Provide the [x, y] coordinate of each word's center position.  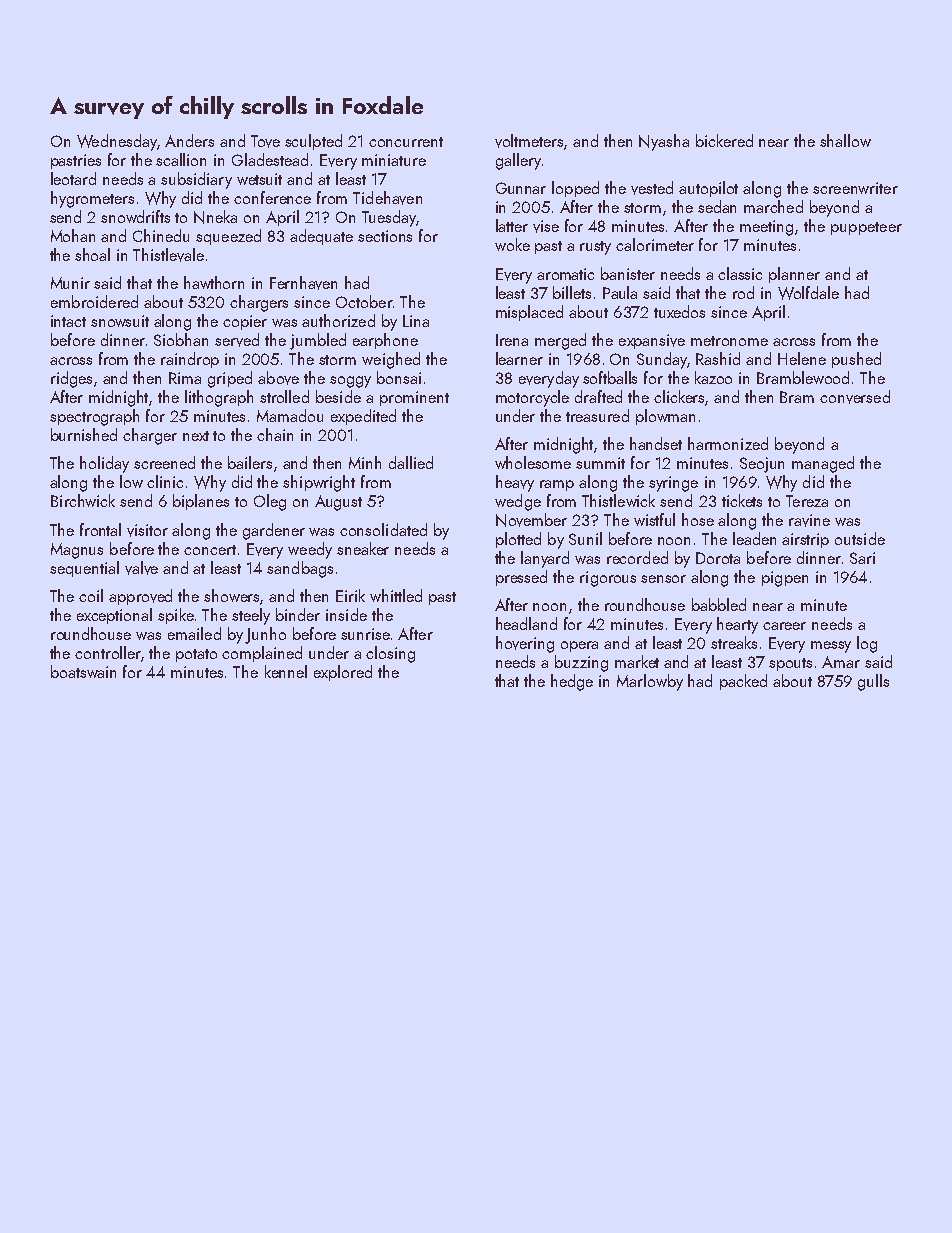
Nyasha [664, 142]
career [784, 626]
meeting [766, 228]
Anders [189, 140]
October [364, 301]
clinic [165, 481]
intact [68, 321]
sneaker [363, 548]
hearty [737, 625]
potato [196, 655]
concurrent [406, 142]
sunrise [365, 634]
